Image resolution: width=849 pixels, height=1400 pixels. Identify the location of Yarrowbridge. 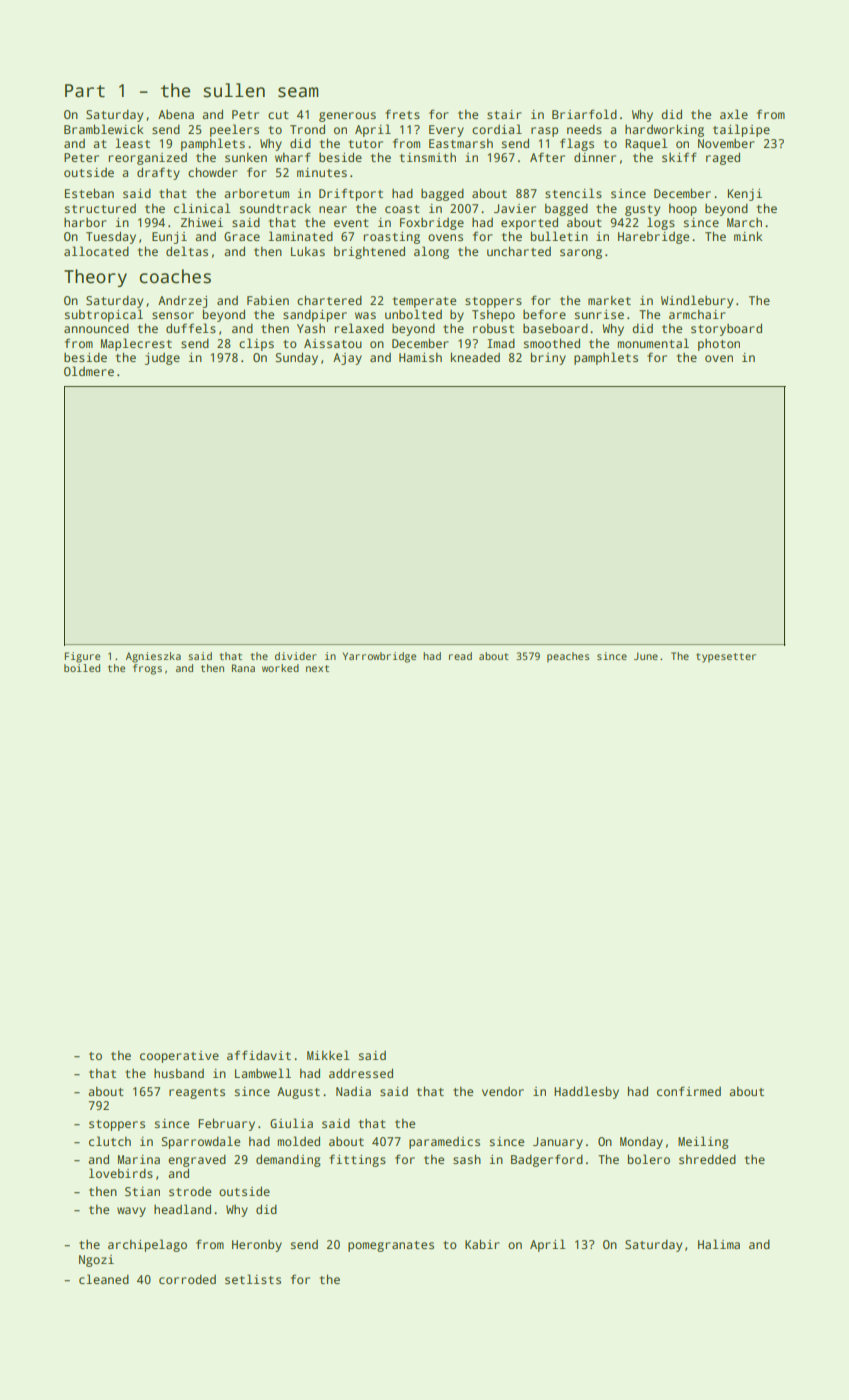
(379, 657).
